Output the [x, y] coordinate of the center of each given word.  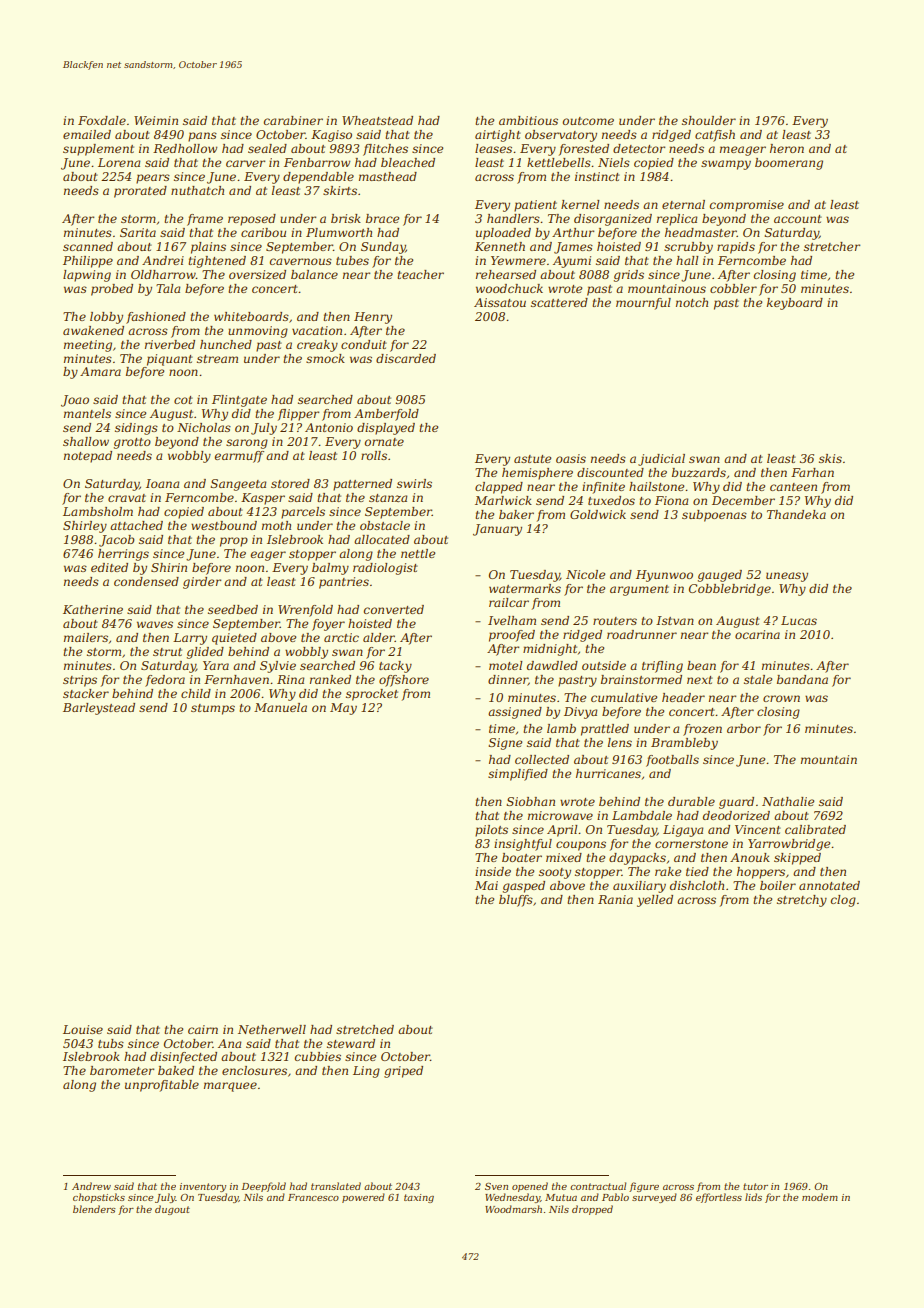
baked [176, 1070]
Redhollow [185, 148]
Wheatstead [377, 120]
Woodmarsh [513, 1209]
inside [493, 871]
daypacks [637, 859]
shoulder [709, 120]
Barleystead [99, 709]
